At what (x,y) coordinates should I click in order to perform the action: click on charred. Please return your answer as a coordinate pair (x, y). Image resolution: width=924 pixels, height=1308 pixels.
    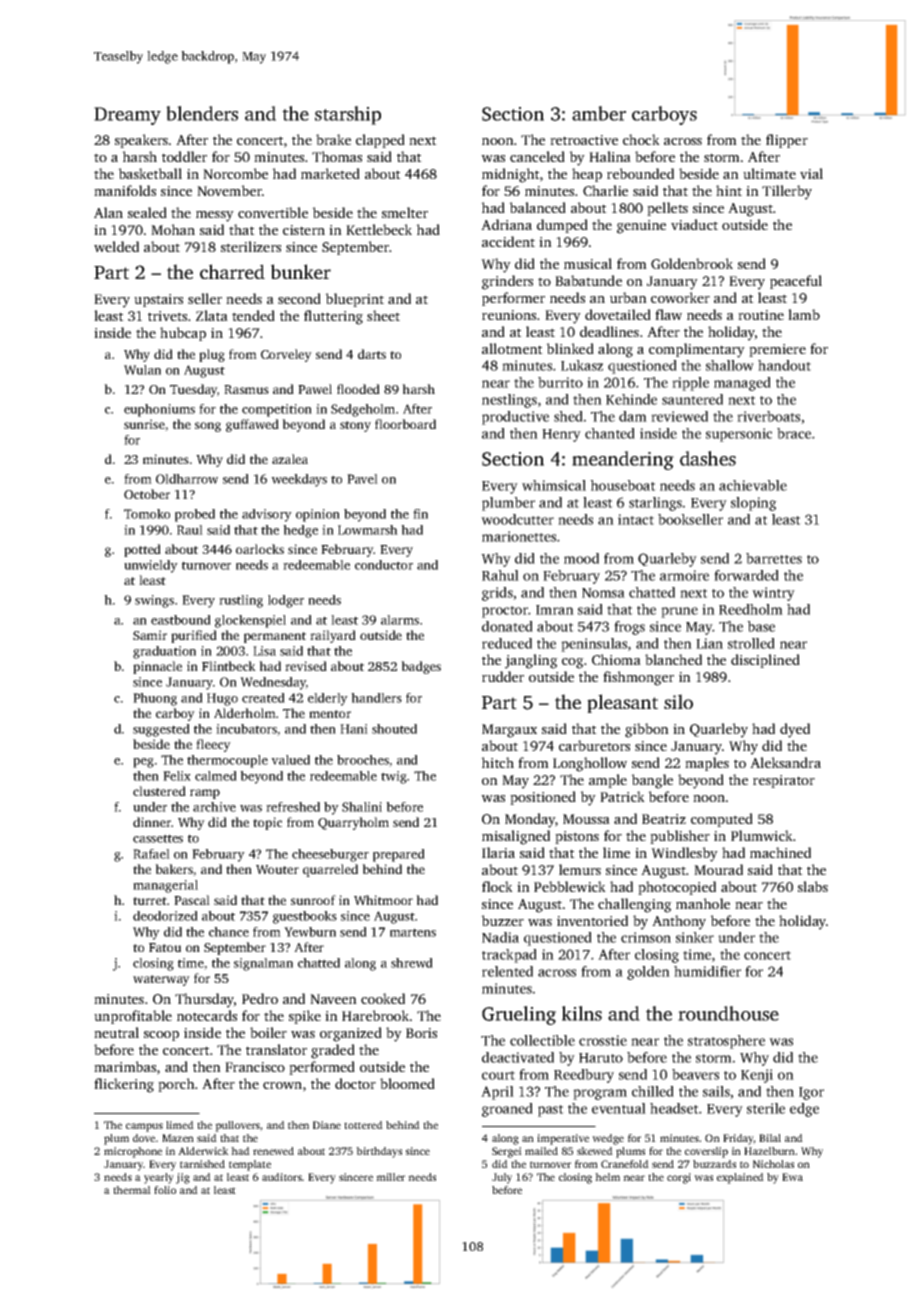
    Looking at the image, I should click on (232, 271).
